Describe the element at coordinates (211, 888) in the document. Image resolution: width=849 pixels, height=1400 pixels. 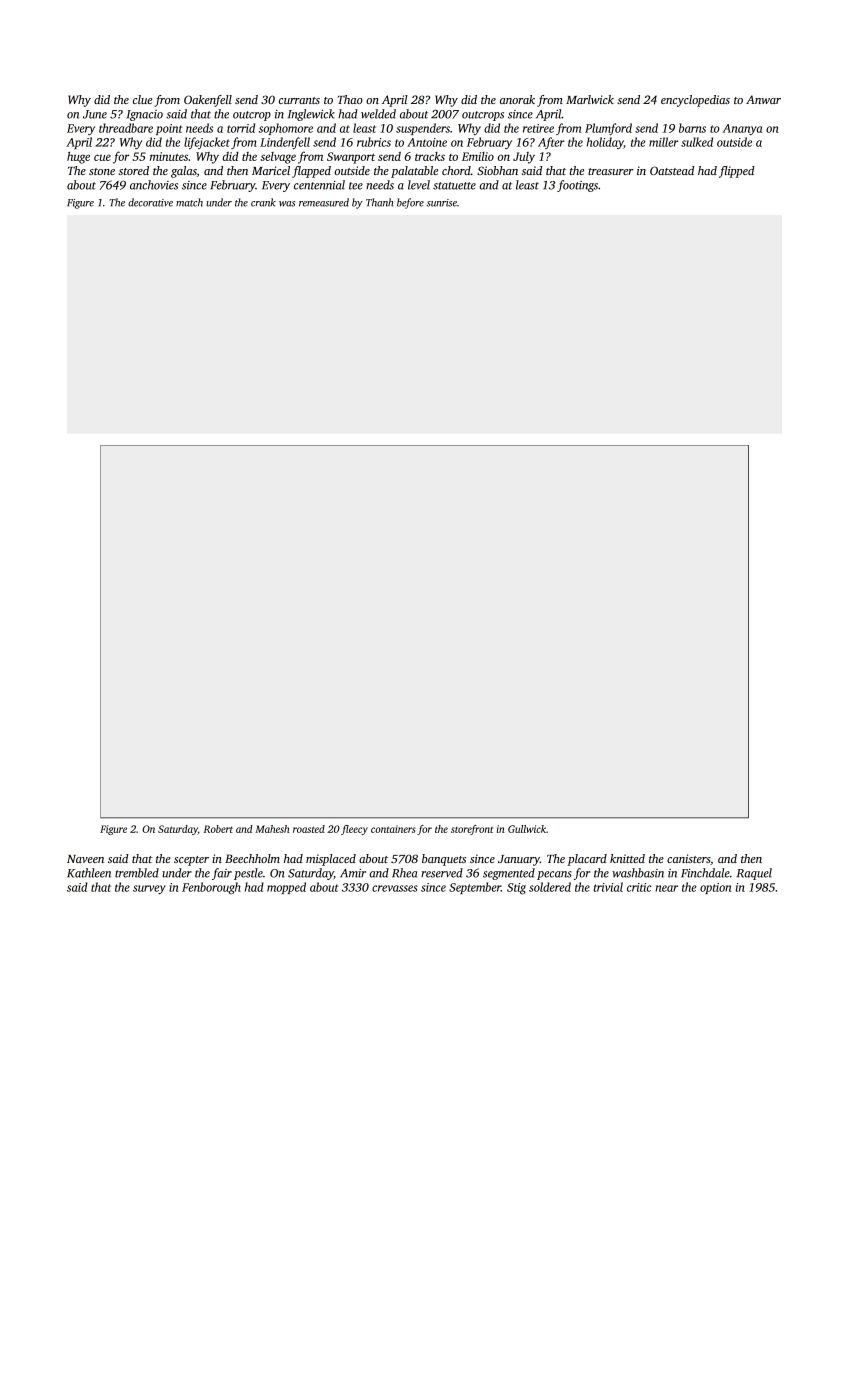
I see `Fenborough` at that location.
